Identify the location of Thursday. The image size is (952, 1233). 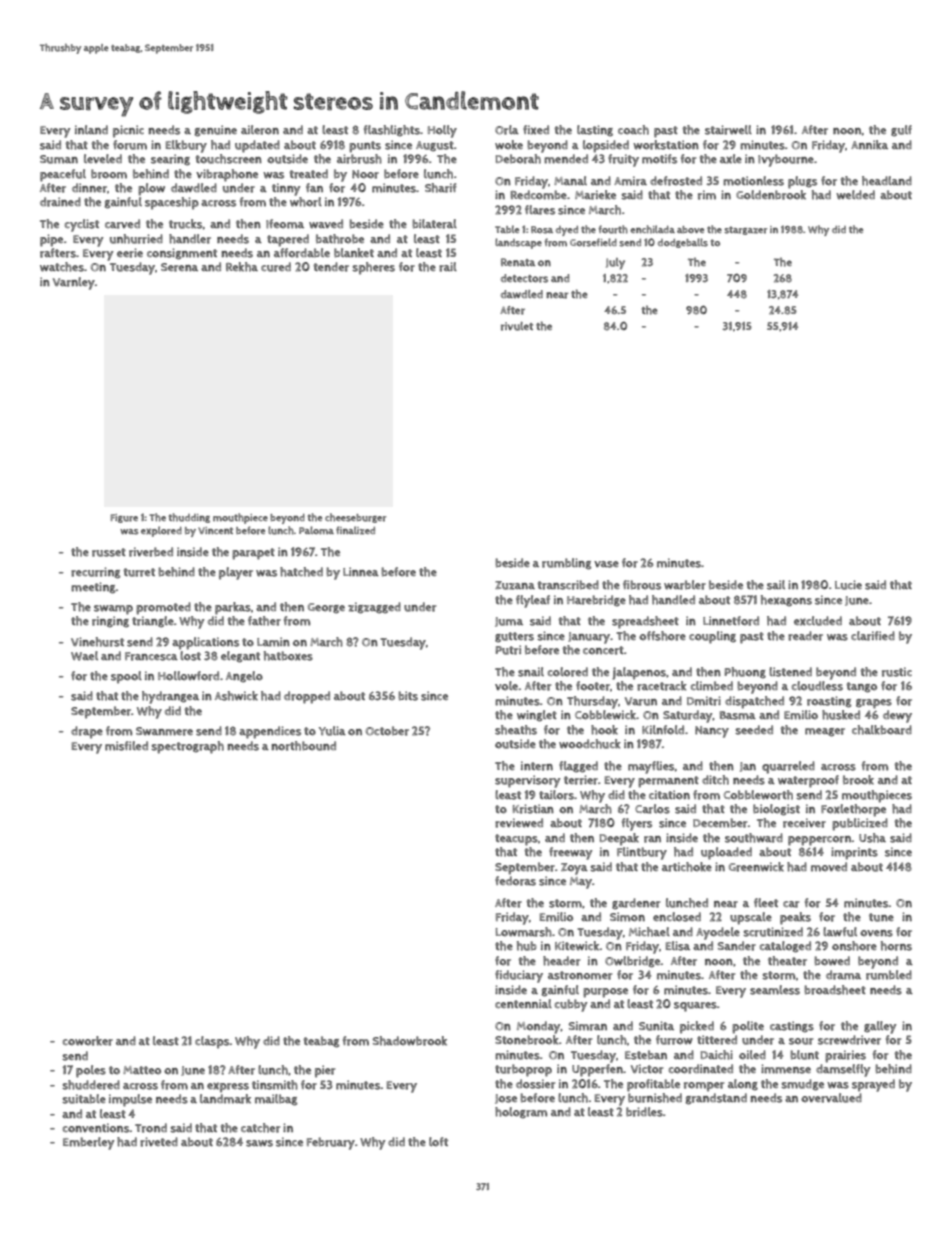
(592, 702).
